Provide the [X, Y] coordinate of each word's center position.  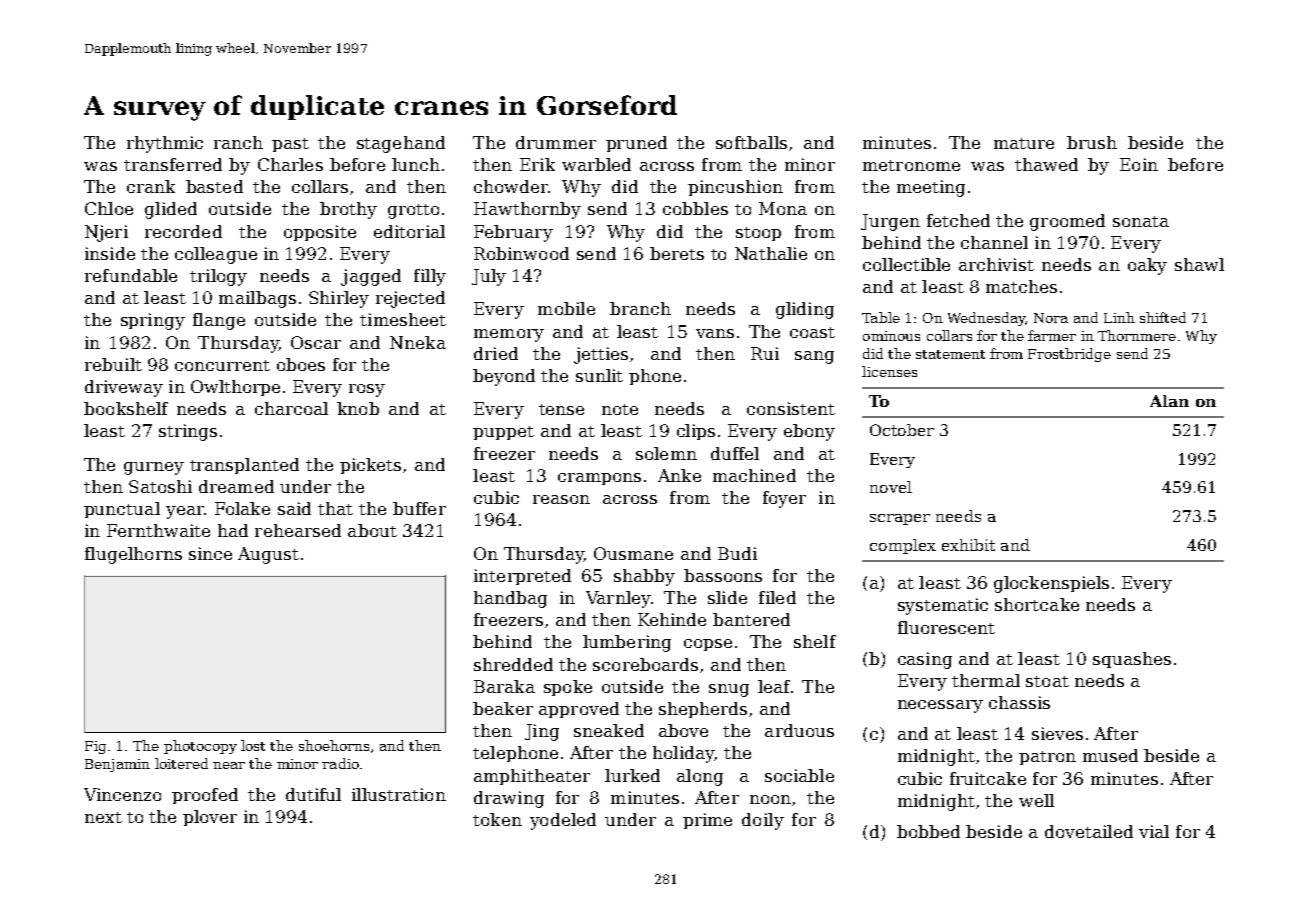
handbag [510, 599]
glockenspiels [1051, 584]
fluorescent [946, 627]
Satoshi [160, 486]
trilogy [218, 277]
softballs [751, 142]
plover [210, 818]
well [1036, 800]
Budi [737, 553]
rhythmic [165, 144]
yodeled [563, 821]
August [268, 555]
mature [1024, 143]
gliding [805, 310]
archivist [996, 264]
